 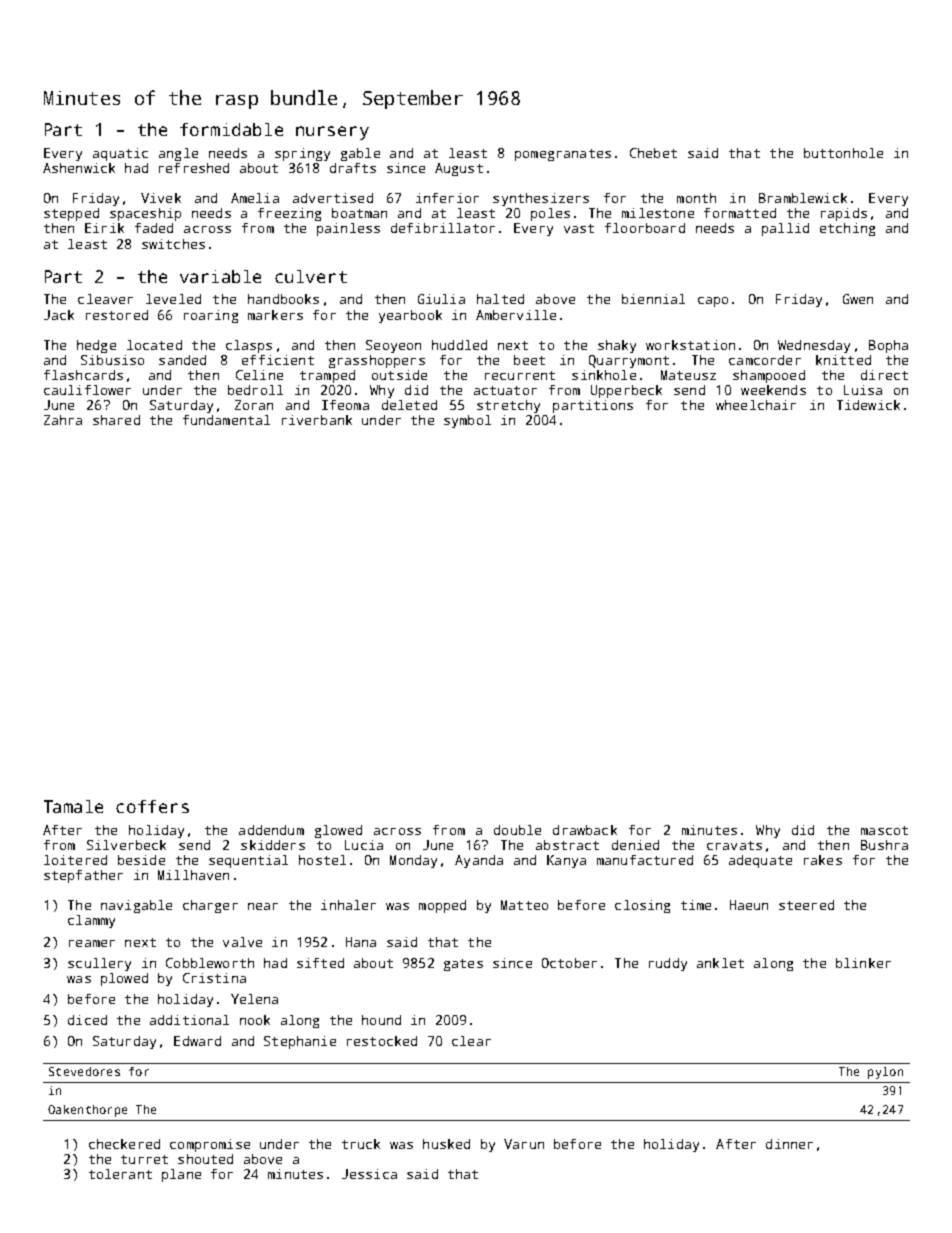 I want to click on symbol, so click(x=467, y=421).
